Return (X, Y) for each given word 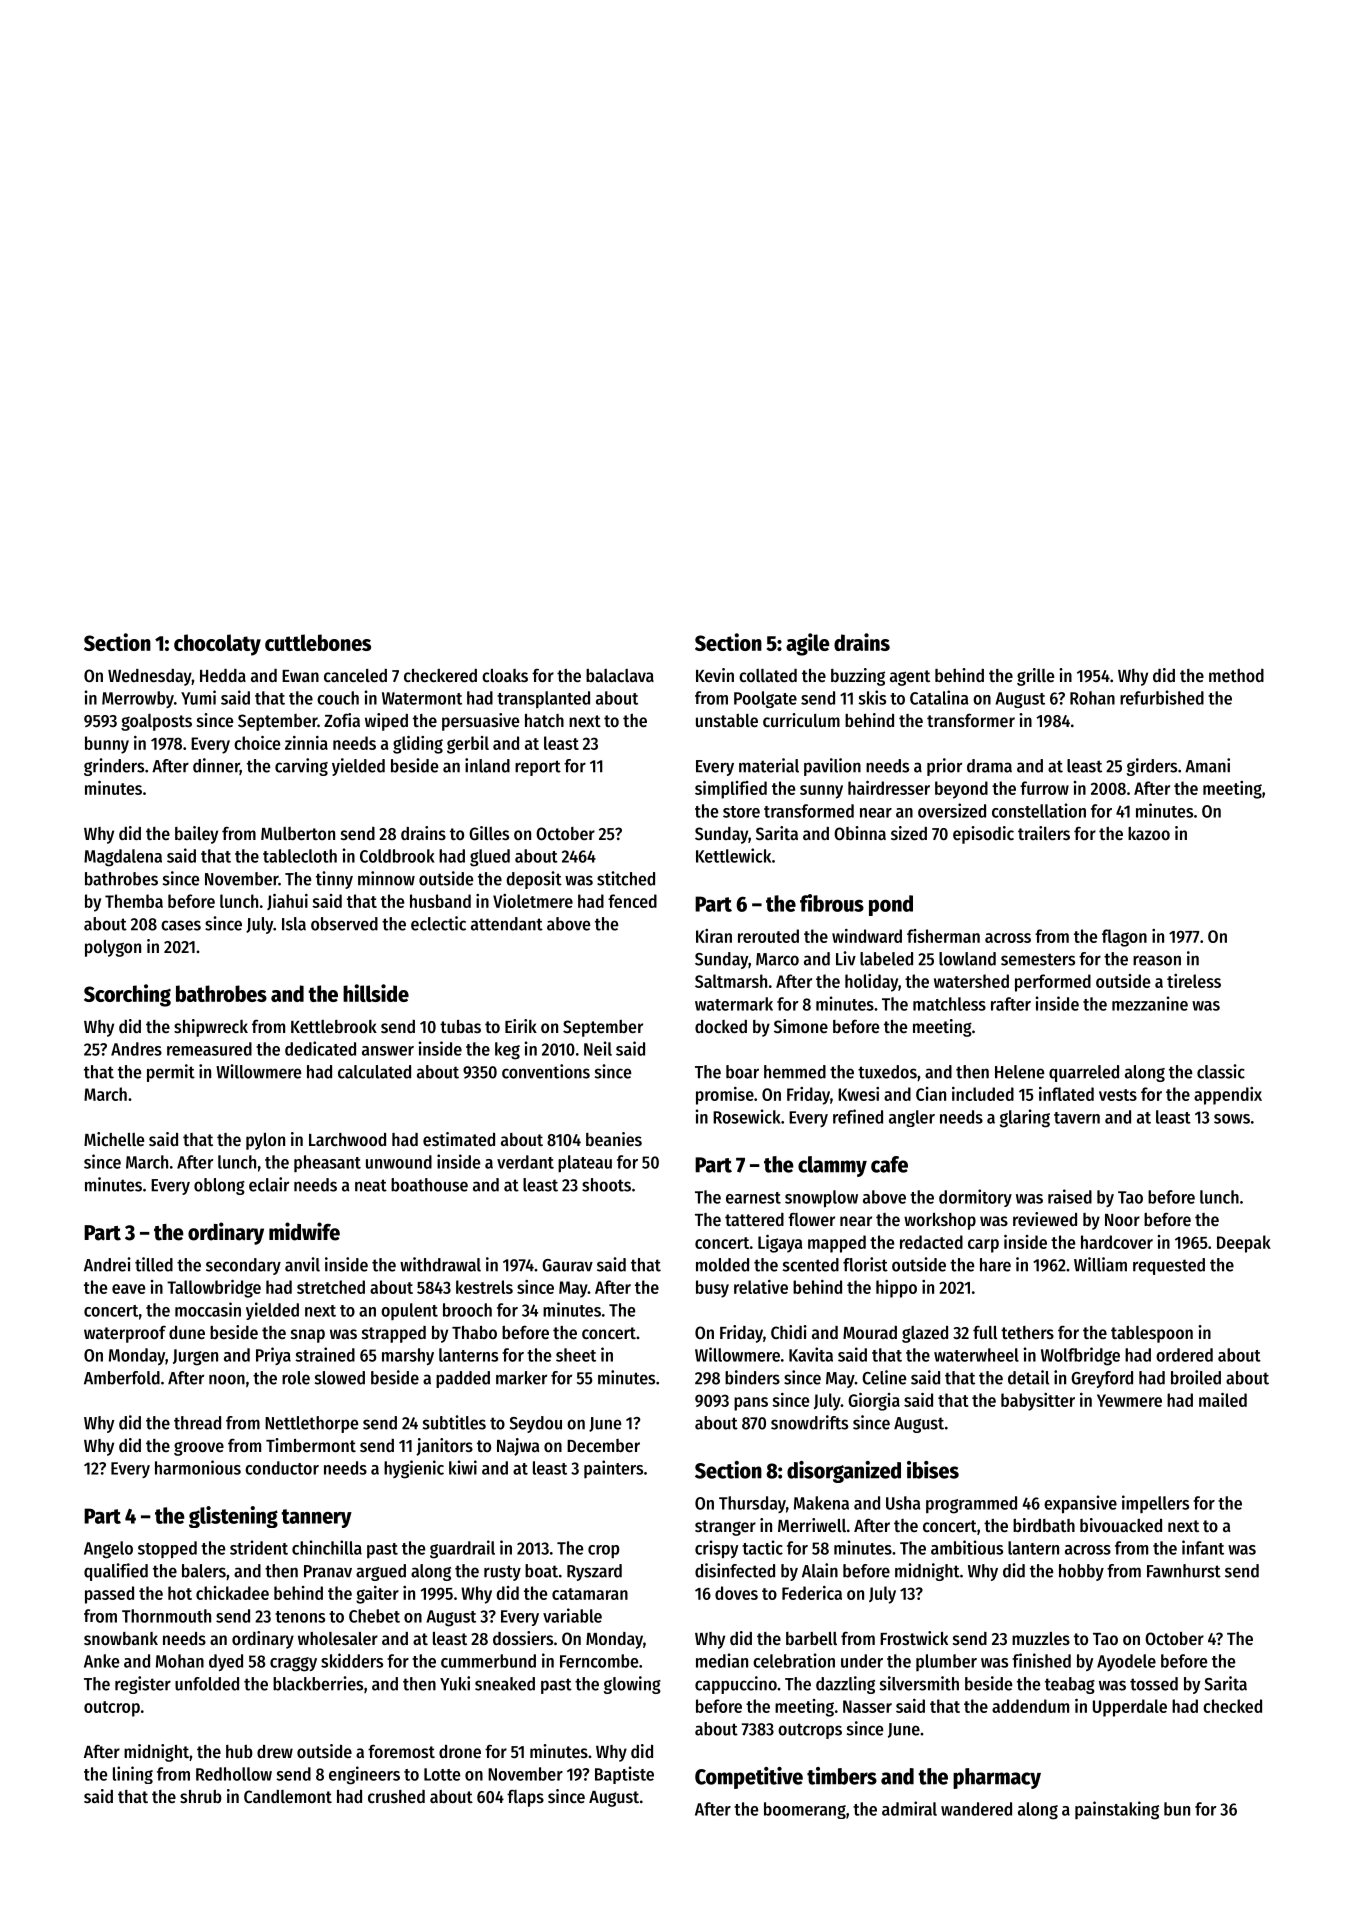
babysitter (1038, 1402)
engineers (364, 1775)
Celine (884, 1377)
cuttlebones (318, 642)
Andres (136, 1049)
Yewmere (1129, 1400)
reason (1157, 960)
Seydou (536, 1424)
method (1236, 675)
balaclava (620, 675)
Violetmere (533, 901)
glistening (233, 1517)
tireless (1194, 981)
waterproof (125, 1334)
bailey (196, 835)
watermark (734, 1004)
